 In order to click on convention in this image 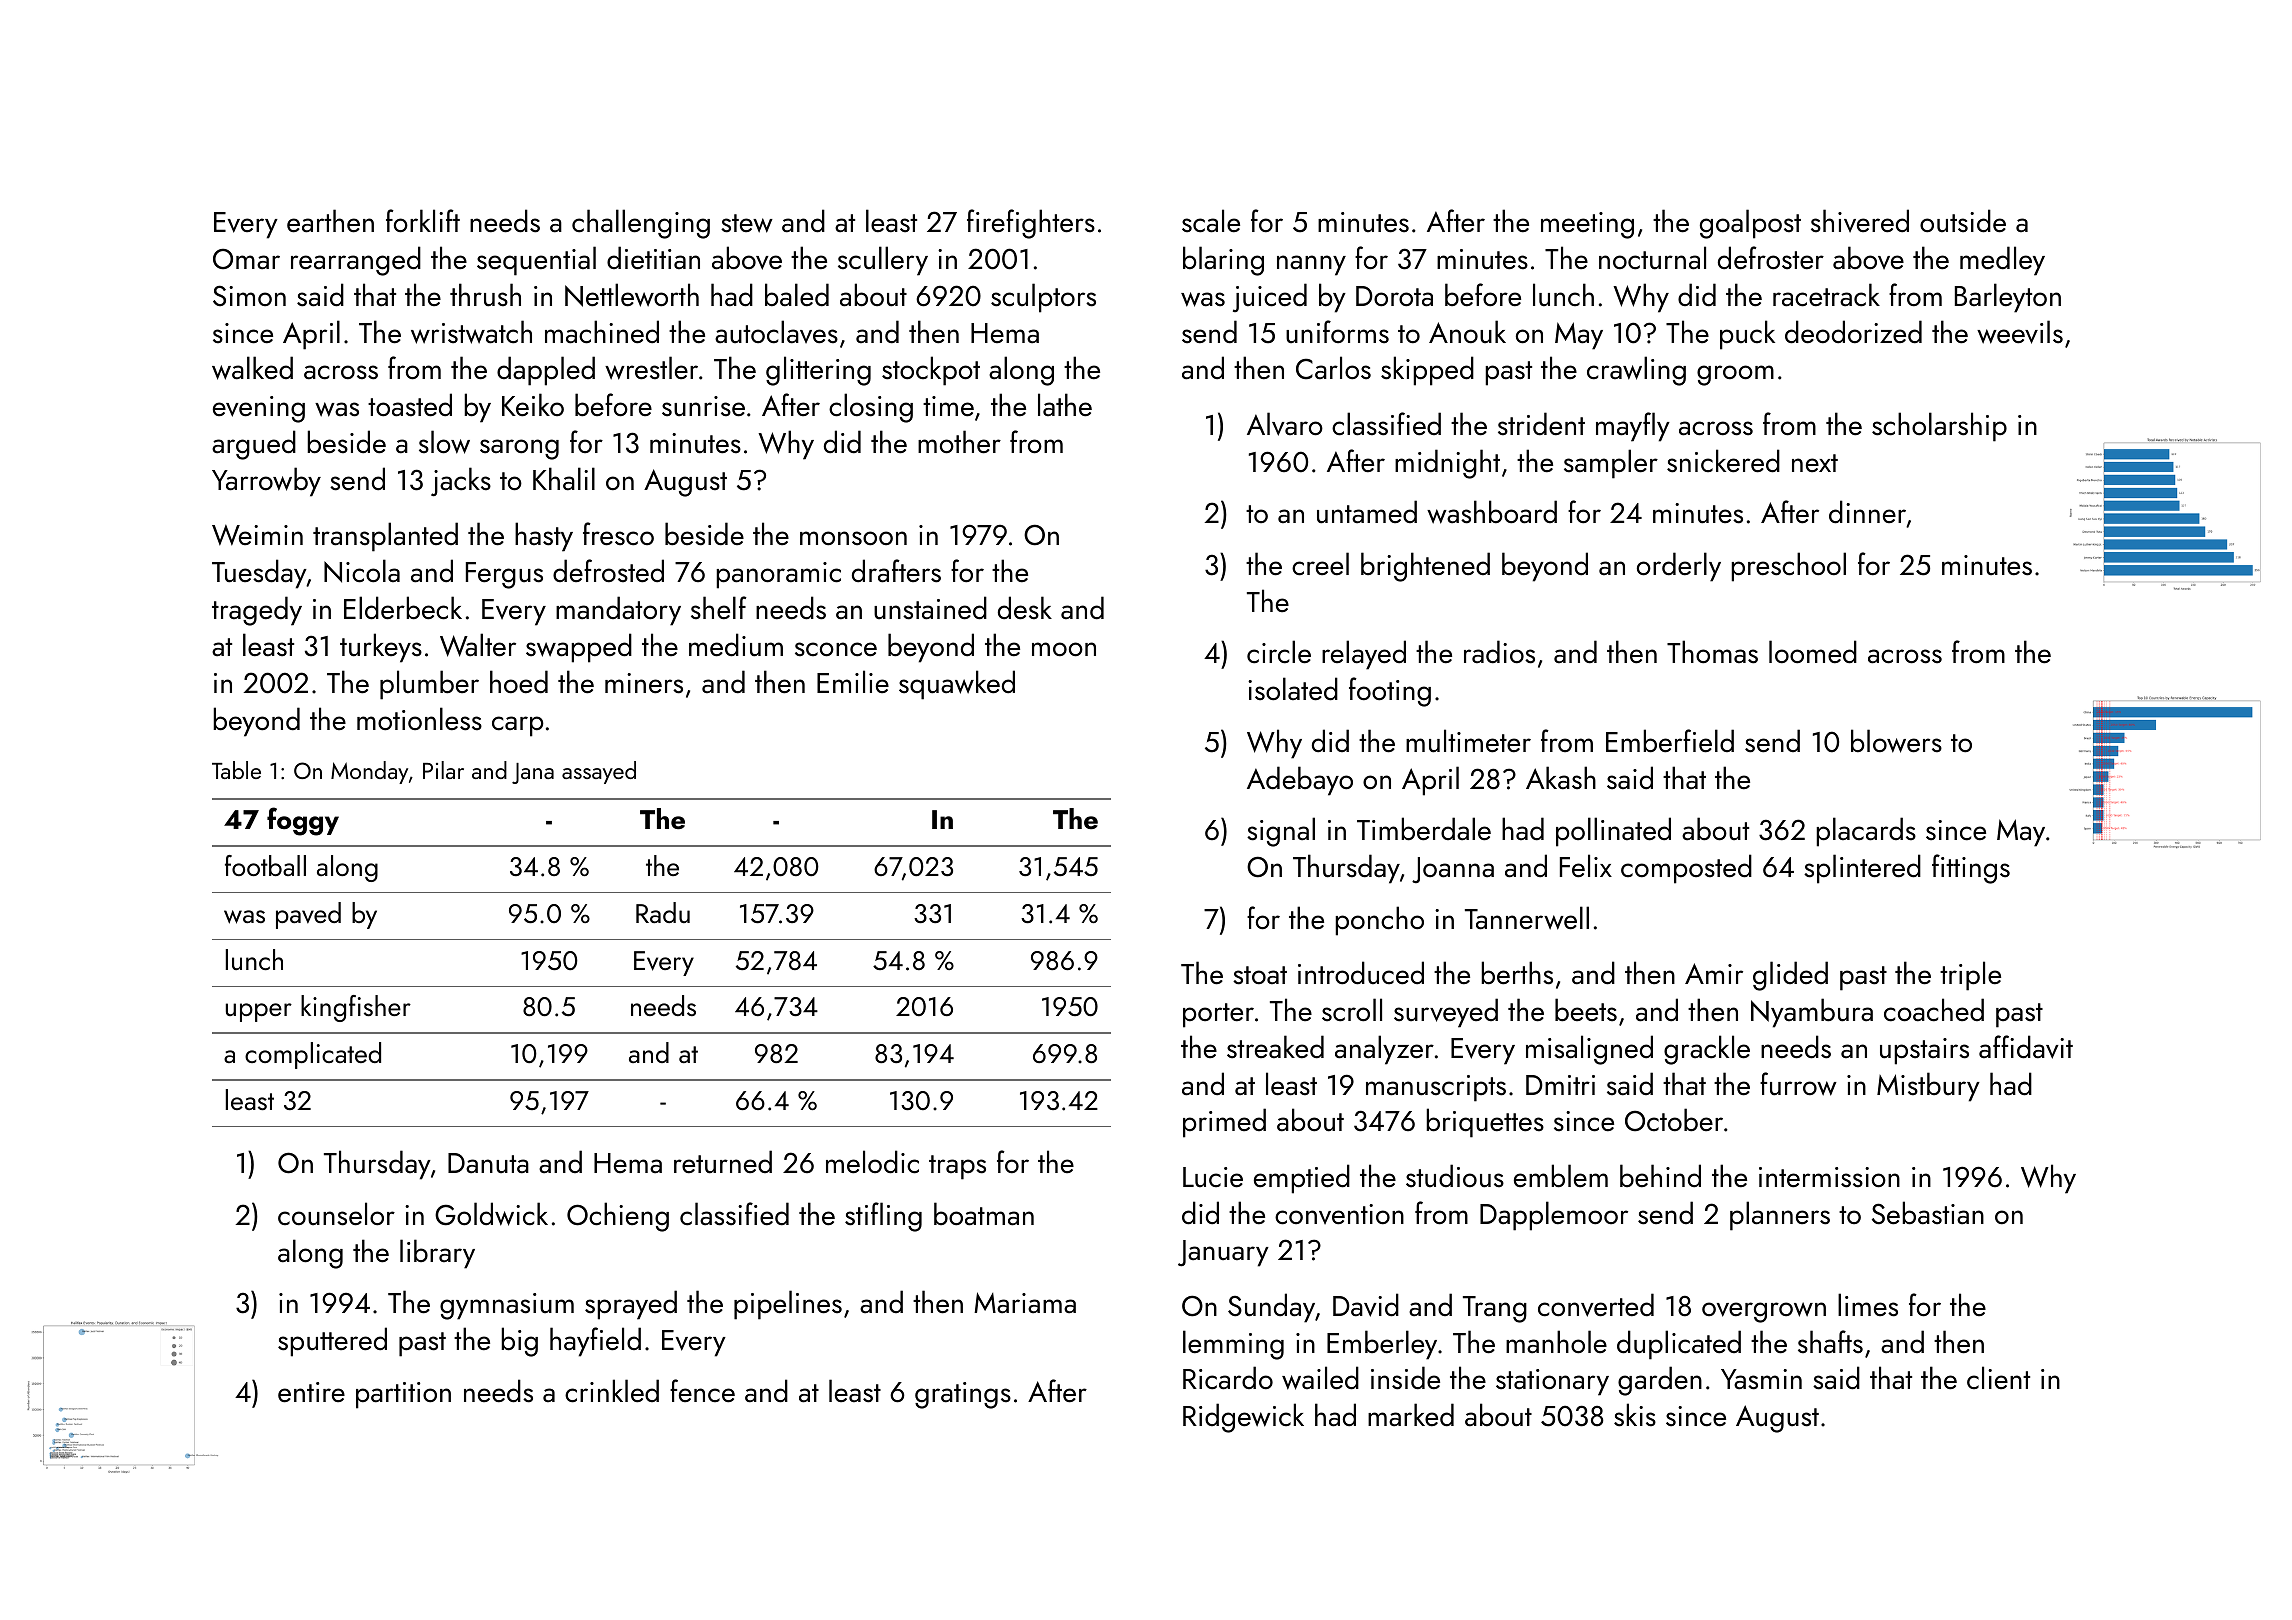, I will do `click(1339, 1214)`.
